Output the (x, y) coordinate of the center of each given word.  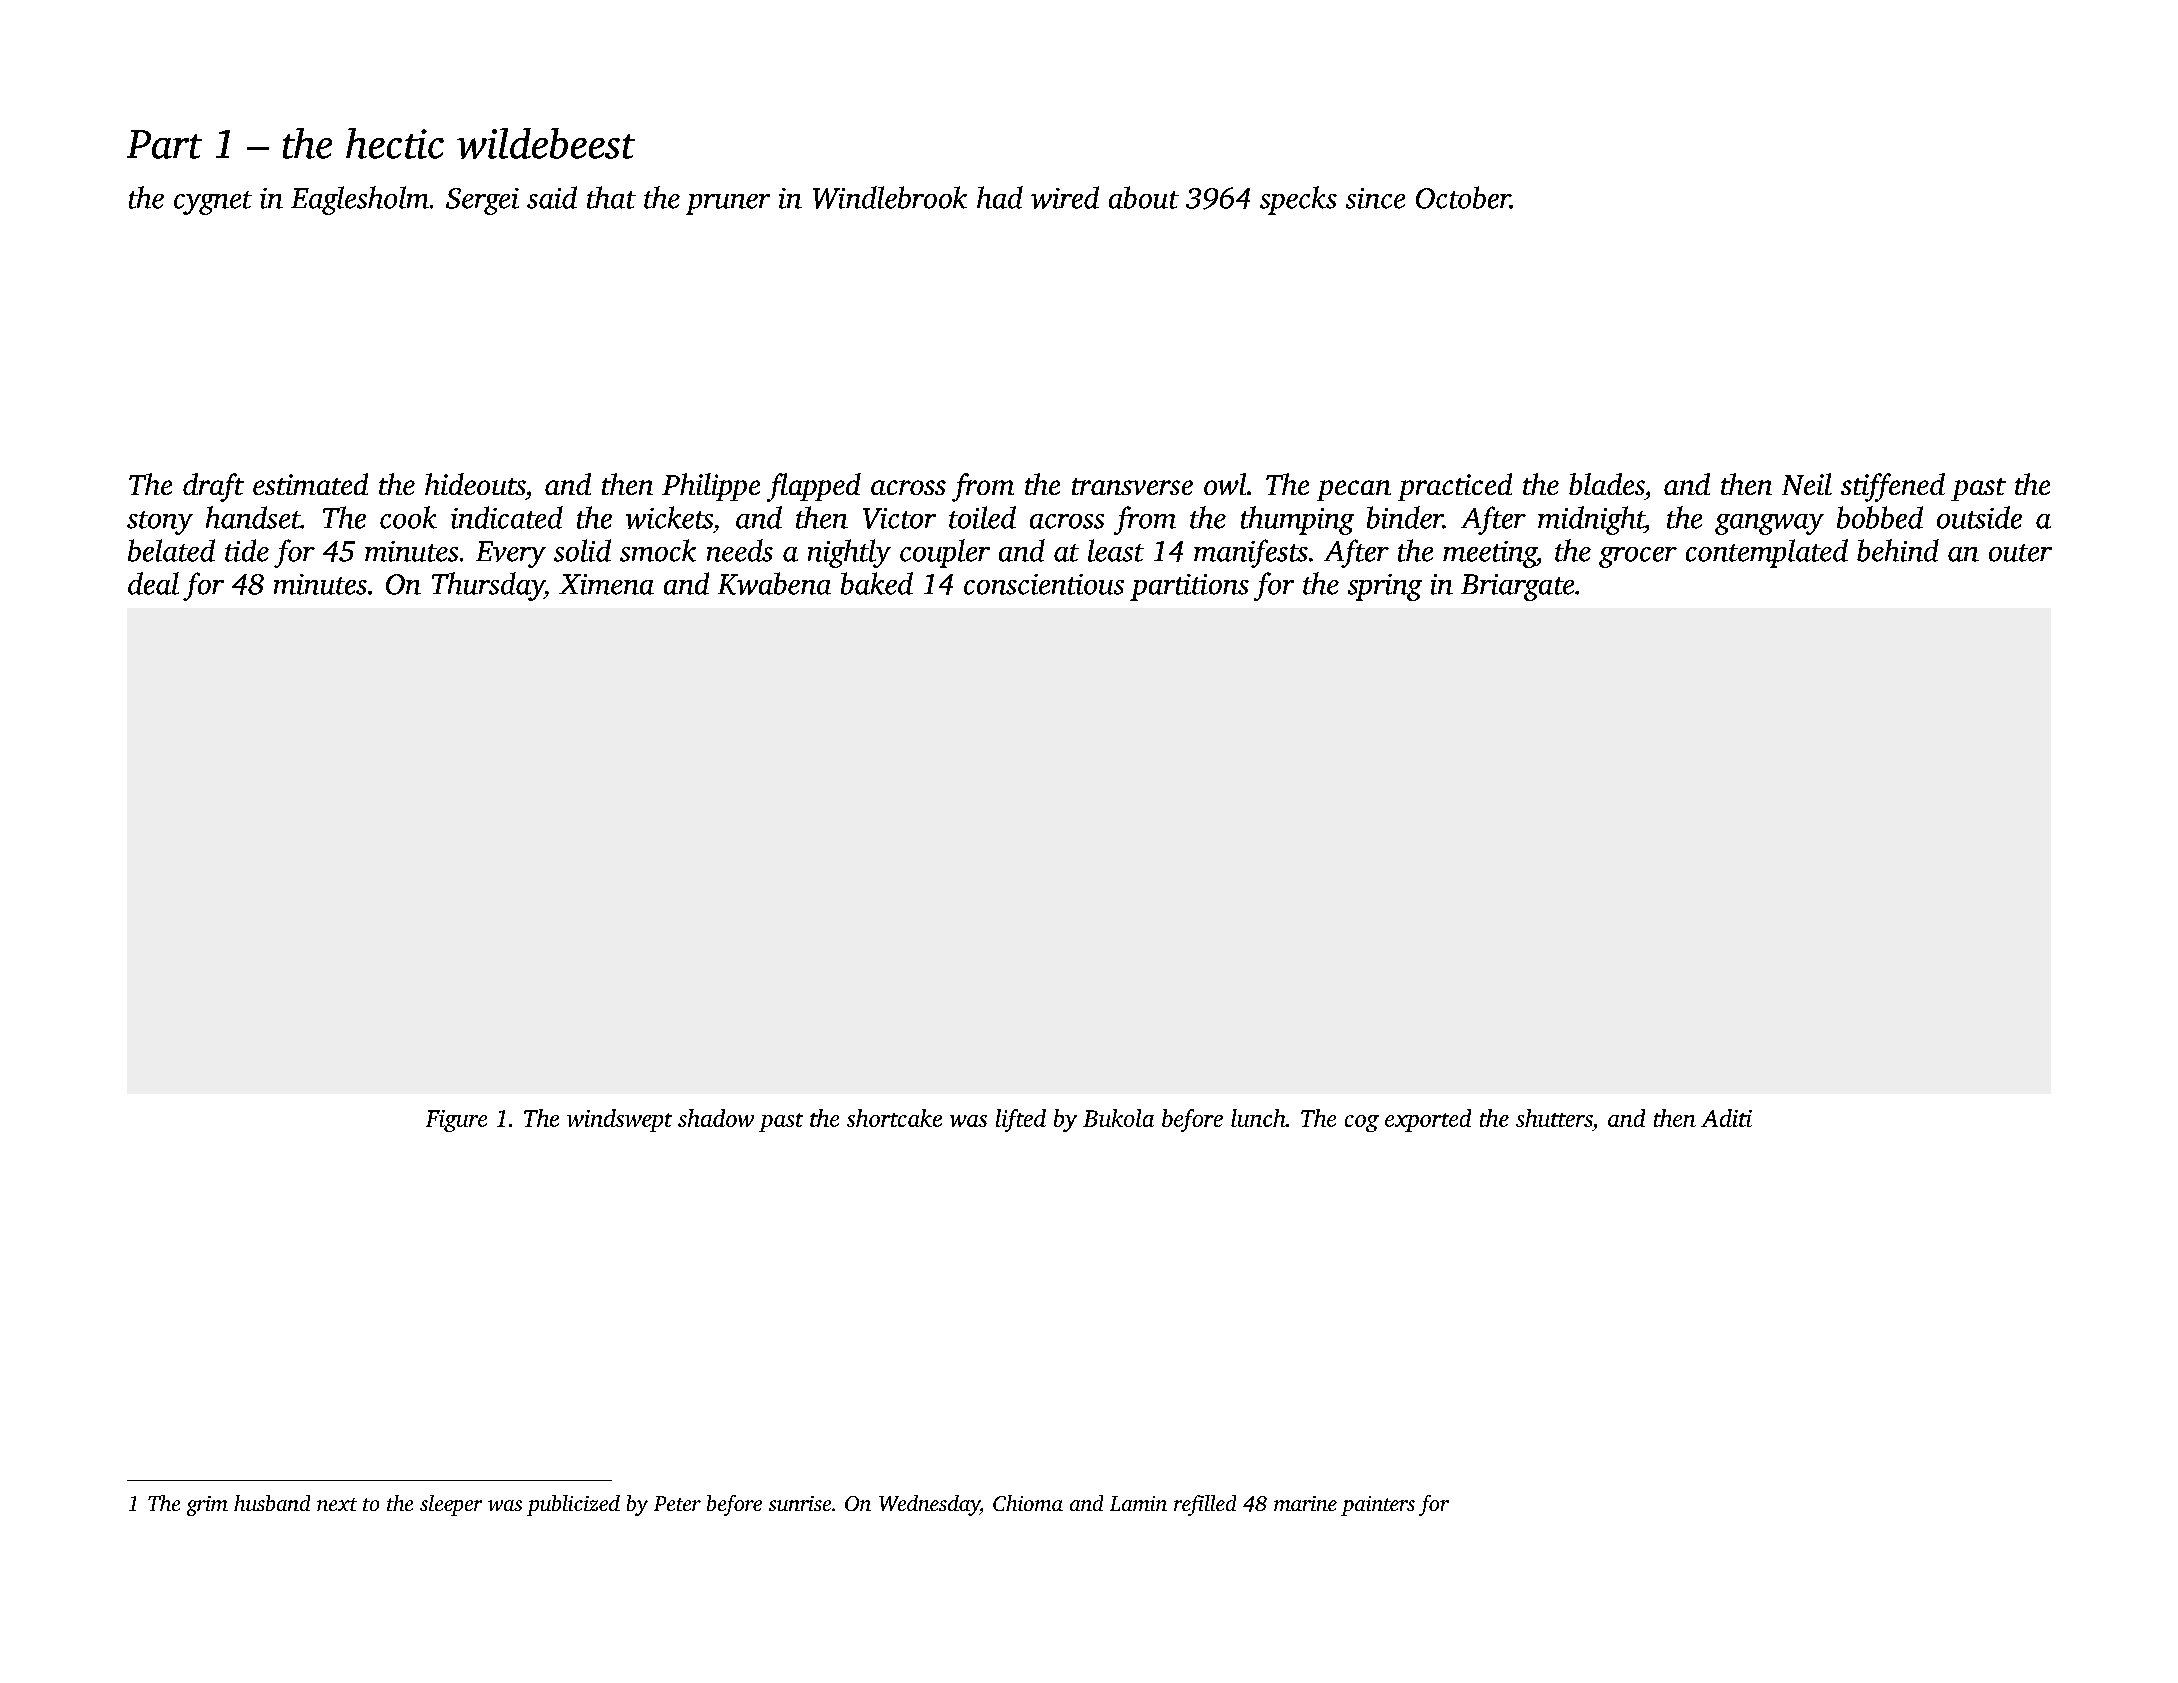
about (1144, 197)
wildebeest (546, 143)
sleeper (451, 1505)
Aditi (1726, 1118)
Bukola (1118, 1118)
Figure (456, 1121)
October (1463, 197)
